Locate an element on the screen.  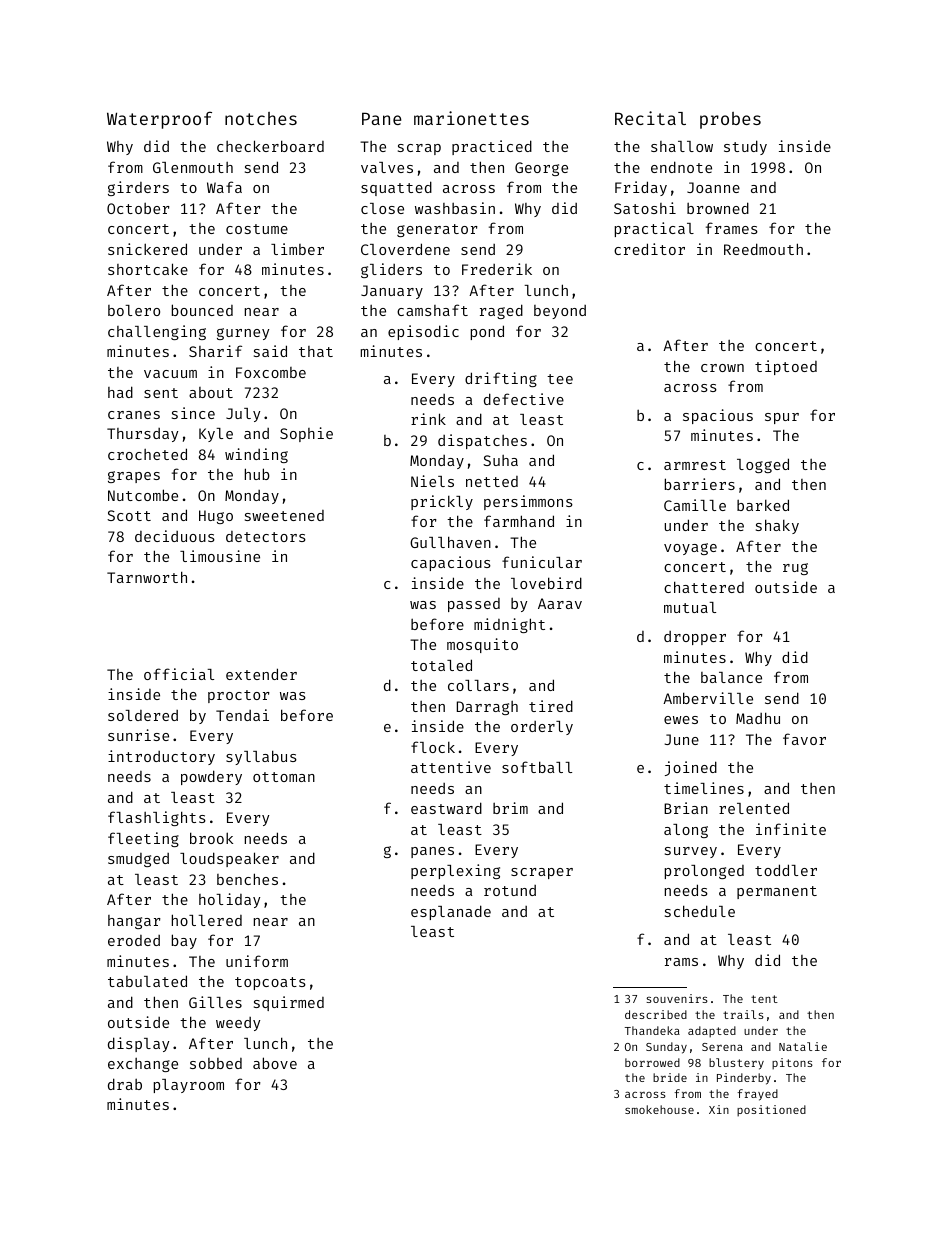
Reedmouth is located at coordinates (763, 249).
